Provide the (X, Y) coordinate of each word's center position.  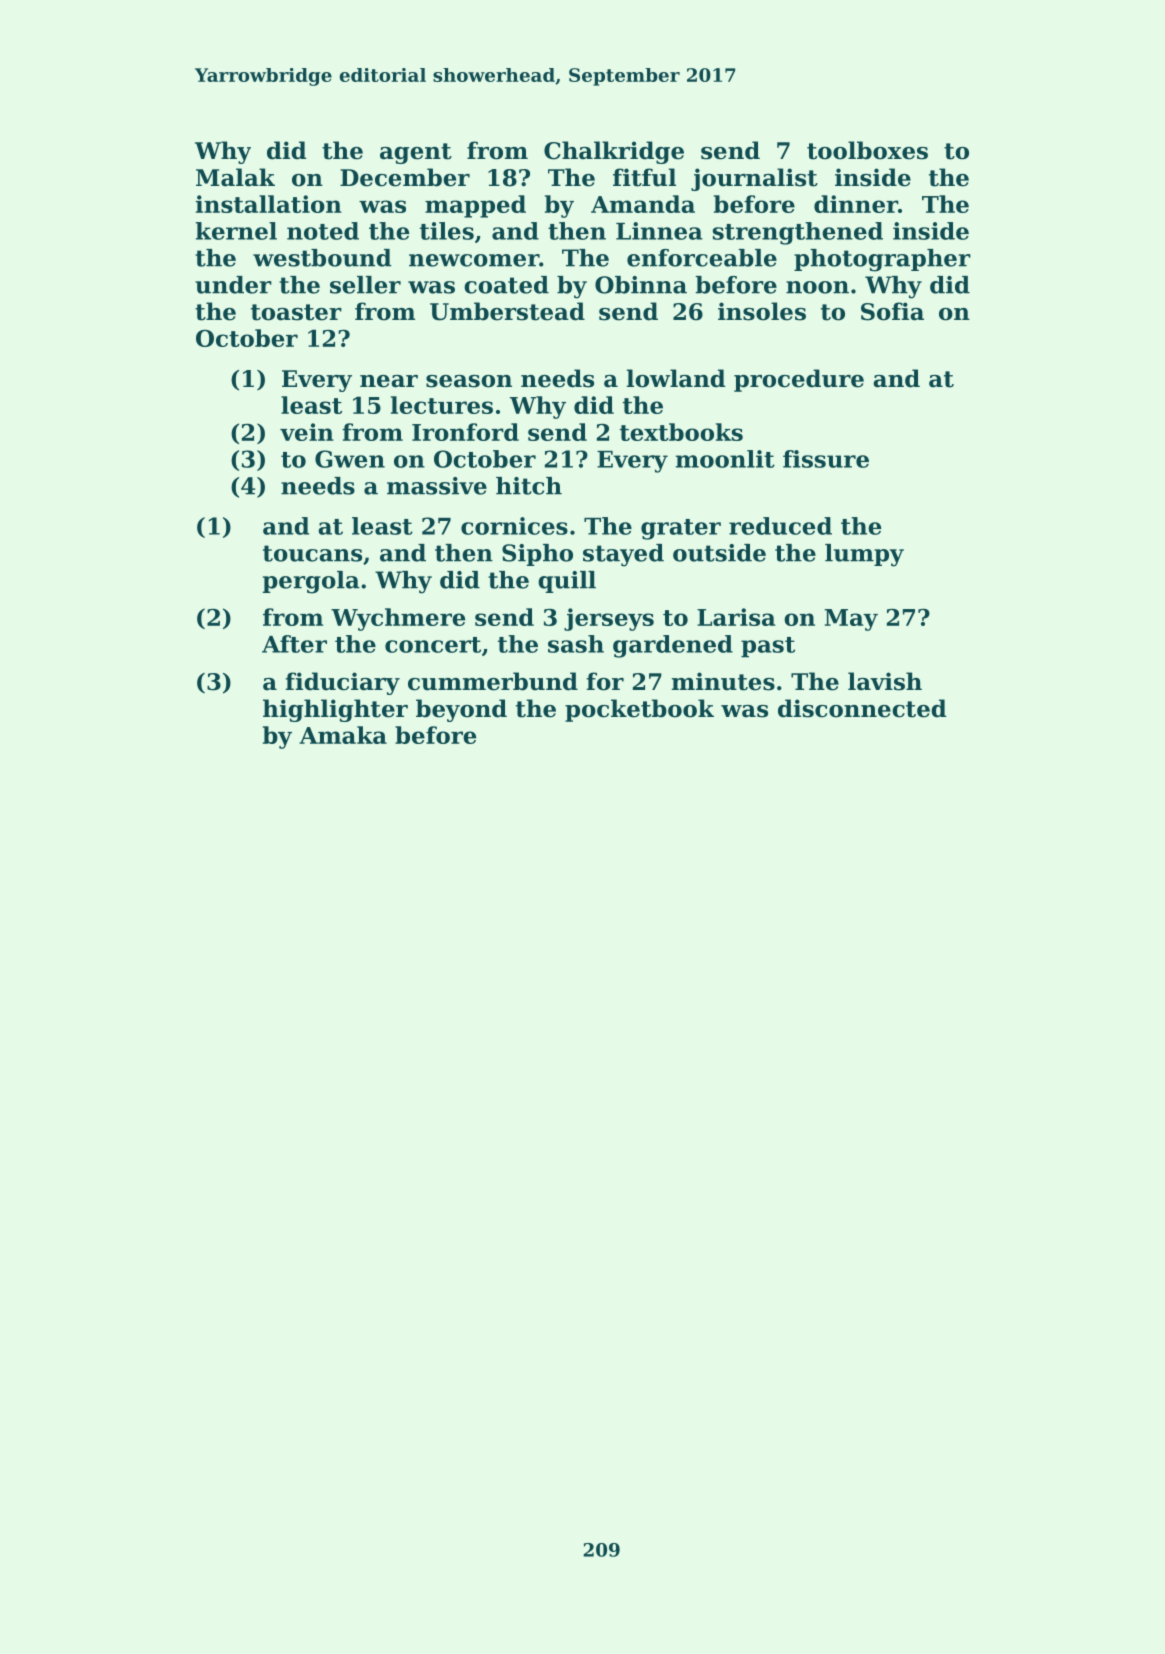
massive (437, 486)
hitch (529, 486)
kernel (236, 231)
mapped (475, 206)
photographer (882, 260)
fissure (826, 459)
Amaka (343, 735)
